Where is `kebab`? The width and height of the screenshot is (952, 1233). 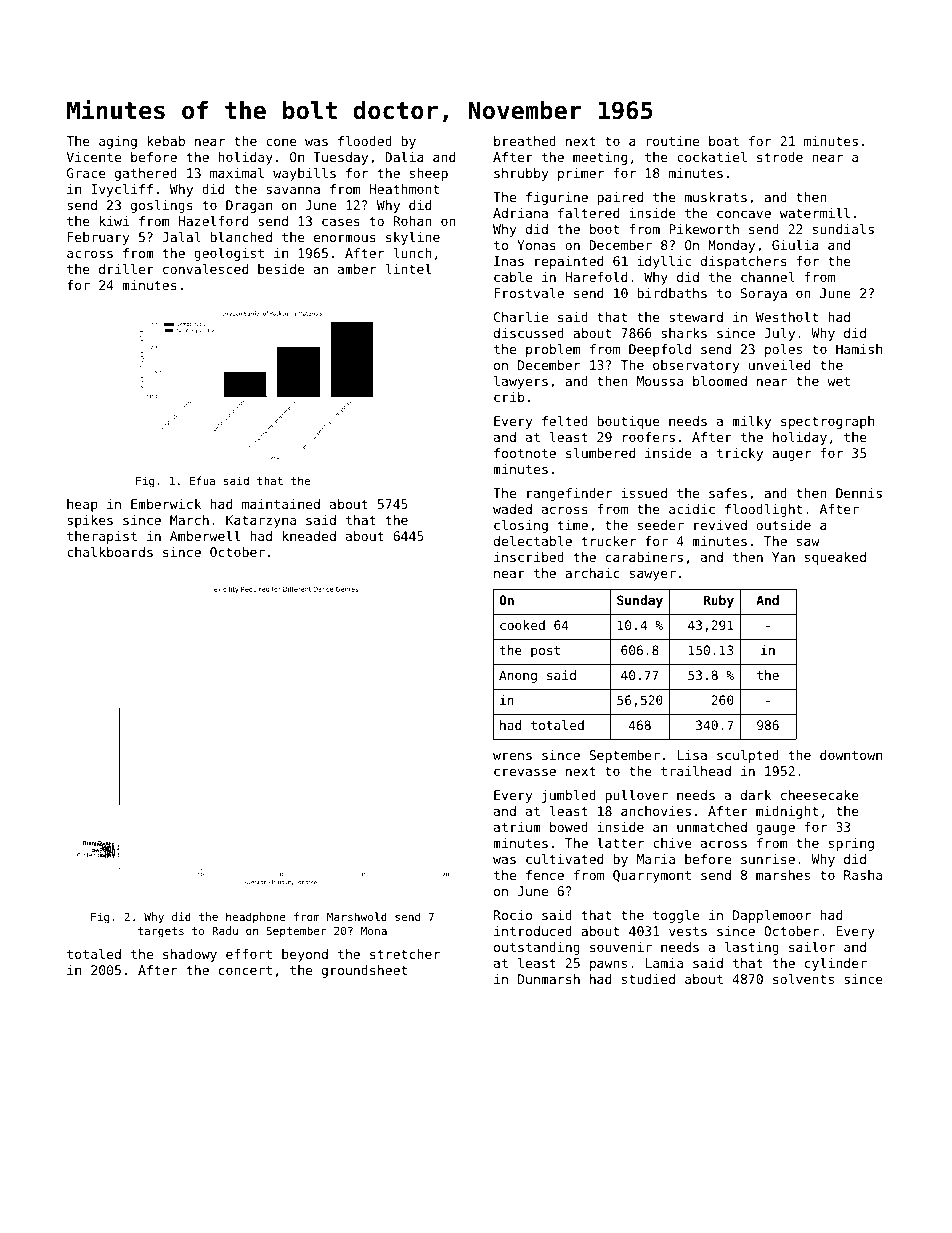 kebab is located at coordinates (166, 141).
